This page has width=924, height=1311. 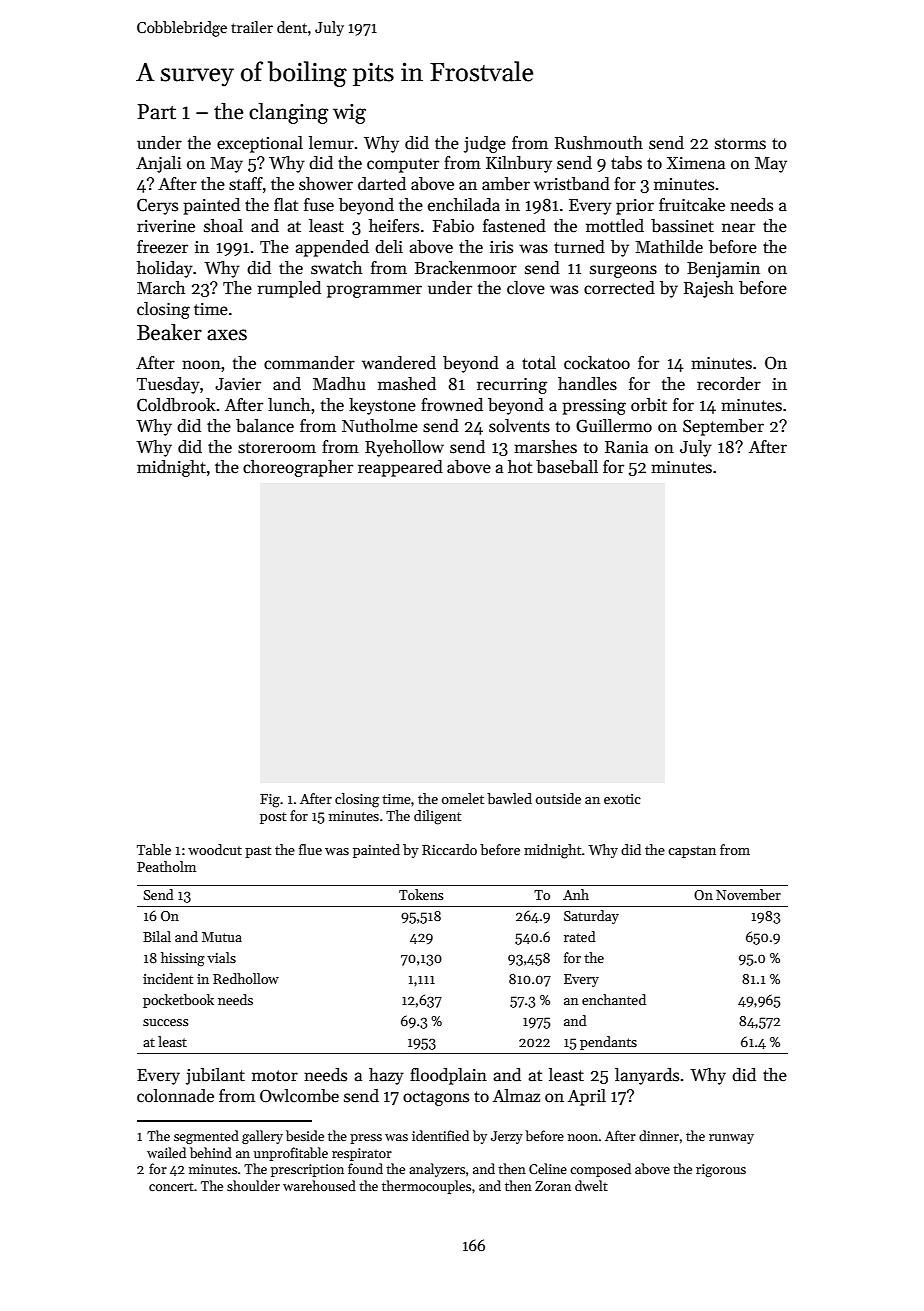 What do you see at coordinates (426, 1187) in the page?
I see `thermocouples` at bounding box center [426, 1187].
